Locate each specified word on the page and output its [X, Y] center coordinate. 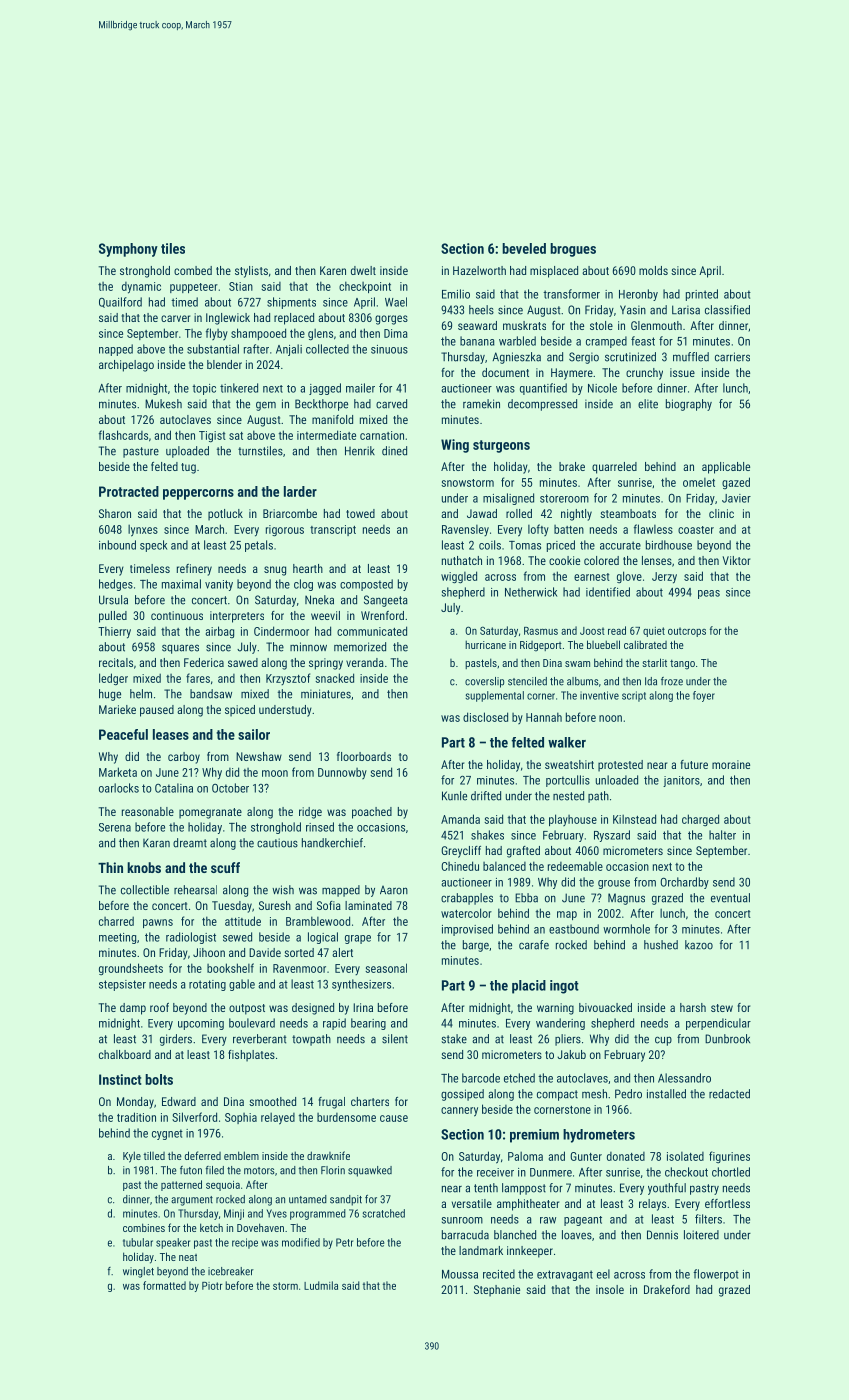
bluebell [603, 644]
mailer [360, 388]
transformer [571, 294]
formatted [164, 1285]
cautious [277, 843]
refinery [194, 570]
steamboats [628, 513]
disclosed [485, 717]
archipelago [126, 366]
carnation [382, 435]
